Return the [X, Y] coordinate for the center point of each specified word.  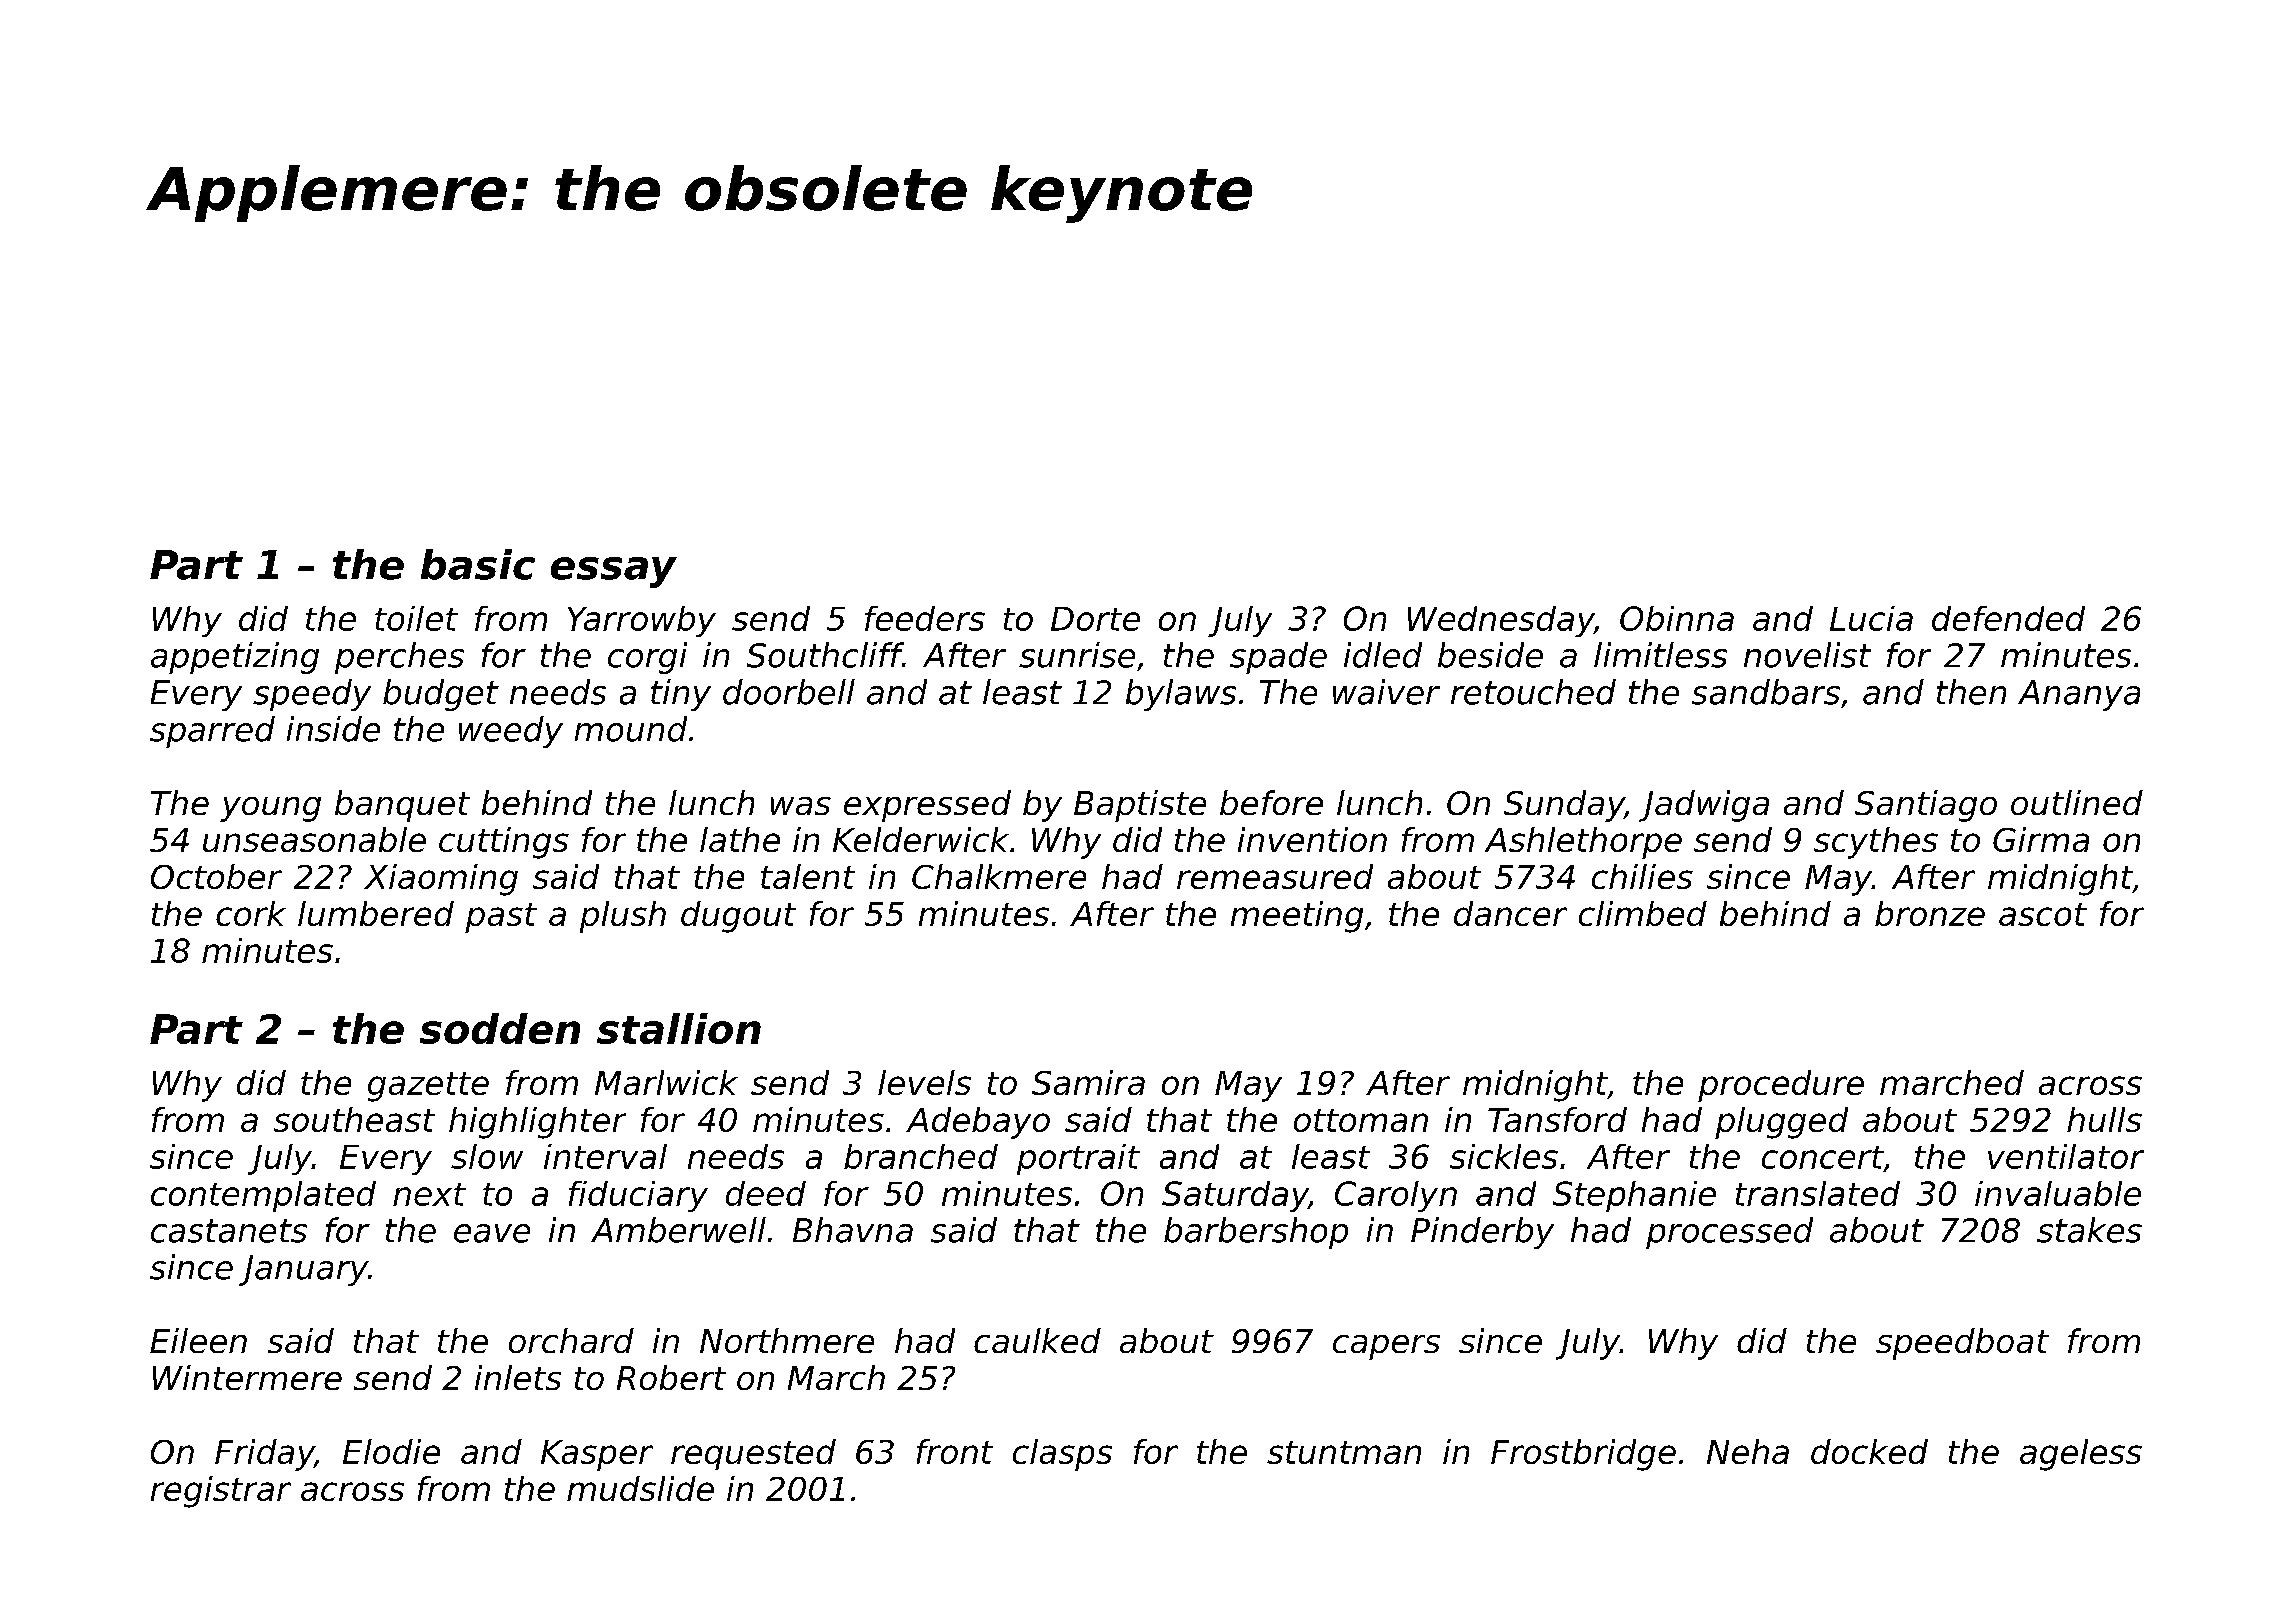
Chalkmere [999, 876]
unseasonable [314, 839]
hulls [2104, 1119]
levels [924, 1082]
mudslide [640, 1488]
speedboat [1962, 1344]
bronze [1930, 913]
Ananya [2079, 695]
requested [753, 1454]
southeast [354, 1119]
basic [478, 564]
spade [1278, 658]
